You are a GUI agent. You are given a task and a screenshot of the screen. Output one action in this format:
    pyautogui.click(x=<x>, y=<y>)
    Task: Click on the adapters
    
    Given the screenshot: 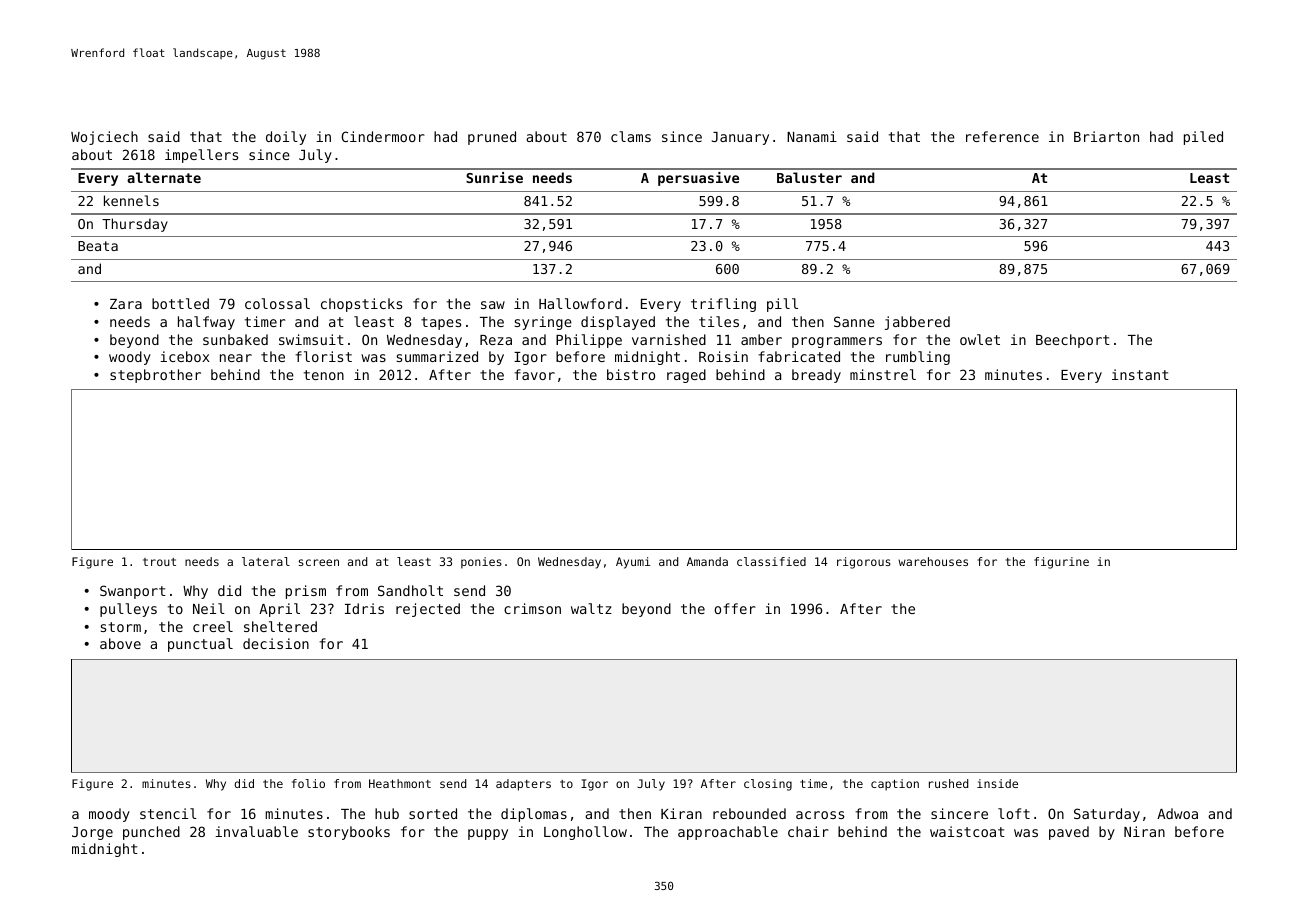 What is the action you would take?
    pyautogui.click(x=523, y=785)
